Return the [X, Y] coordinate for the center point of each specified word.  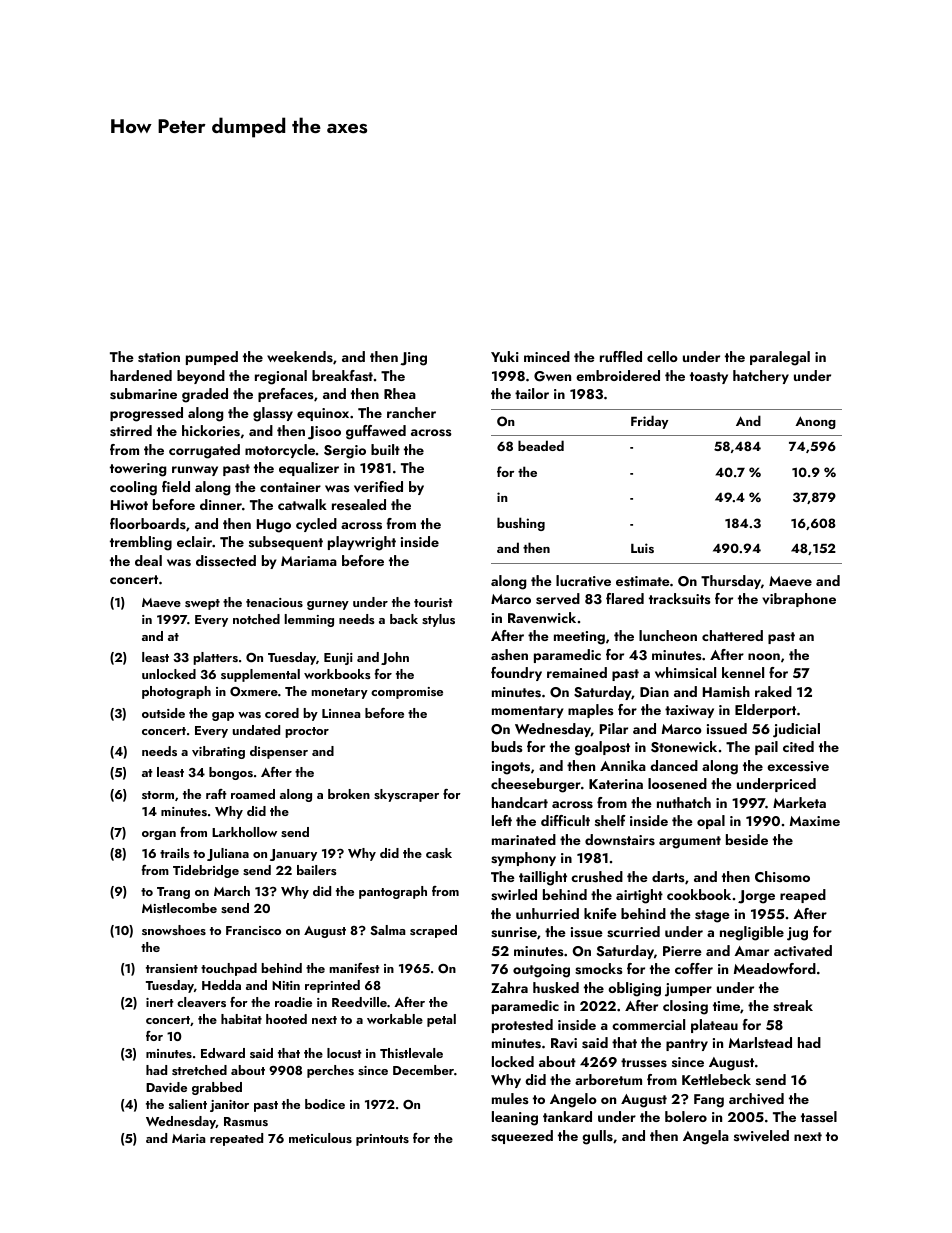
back [404, 619]
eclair [194, 541]
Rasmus [246, 1121]
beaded [541, 445]
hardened [141, 375]
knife [600, 913]
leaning [515, 1118]
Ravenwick [542, 617]
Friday [649, 422]
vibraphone [799, 600]
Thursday [731, 582]
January [293, 855]
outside [163, 713]
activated [803, 950]
